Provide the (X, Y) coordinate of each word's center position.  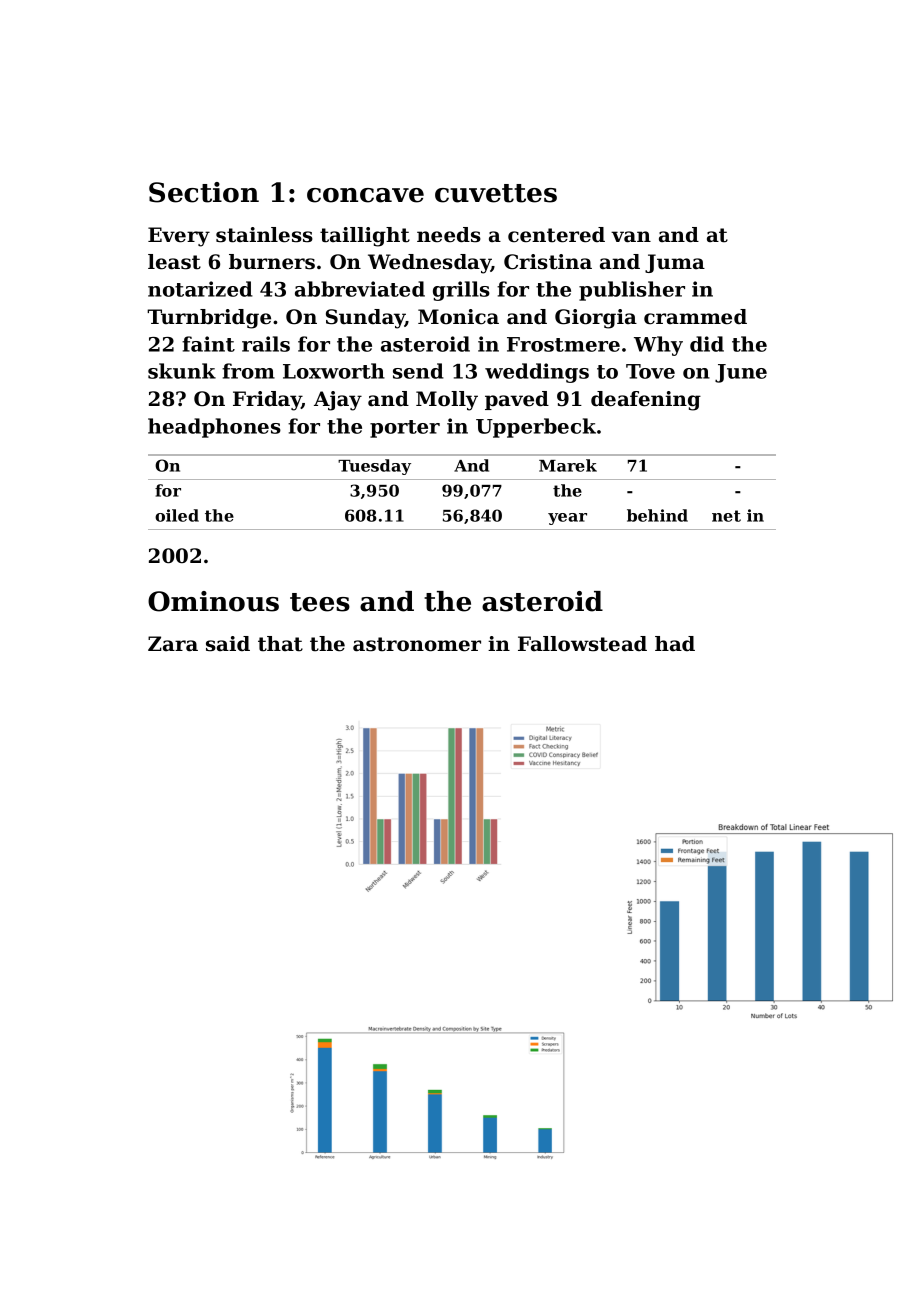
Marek (568, 465)
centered (556, 235)
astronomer (417, 644)
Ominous (213, 601)
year (567, 519)
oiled (177, 515)
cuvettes (496, 193)
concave (365, 195)
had (675, 643)
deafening (646, 401)
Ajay (338, 401)
